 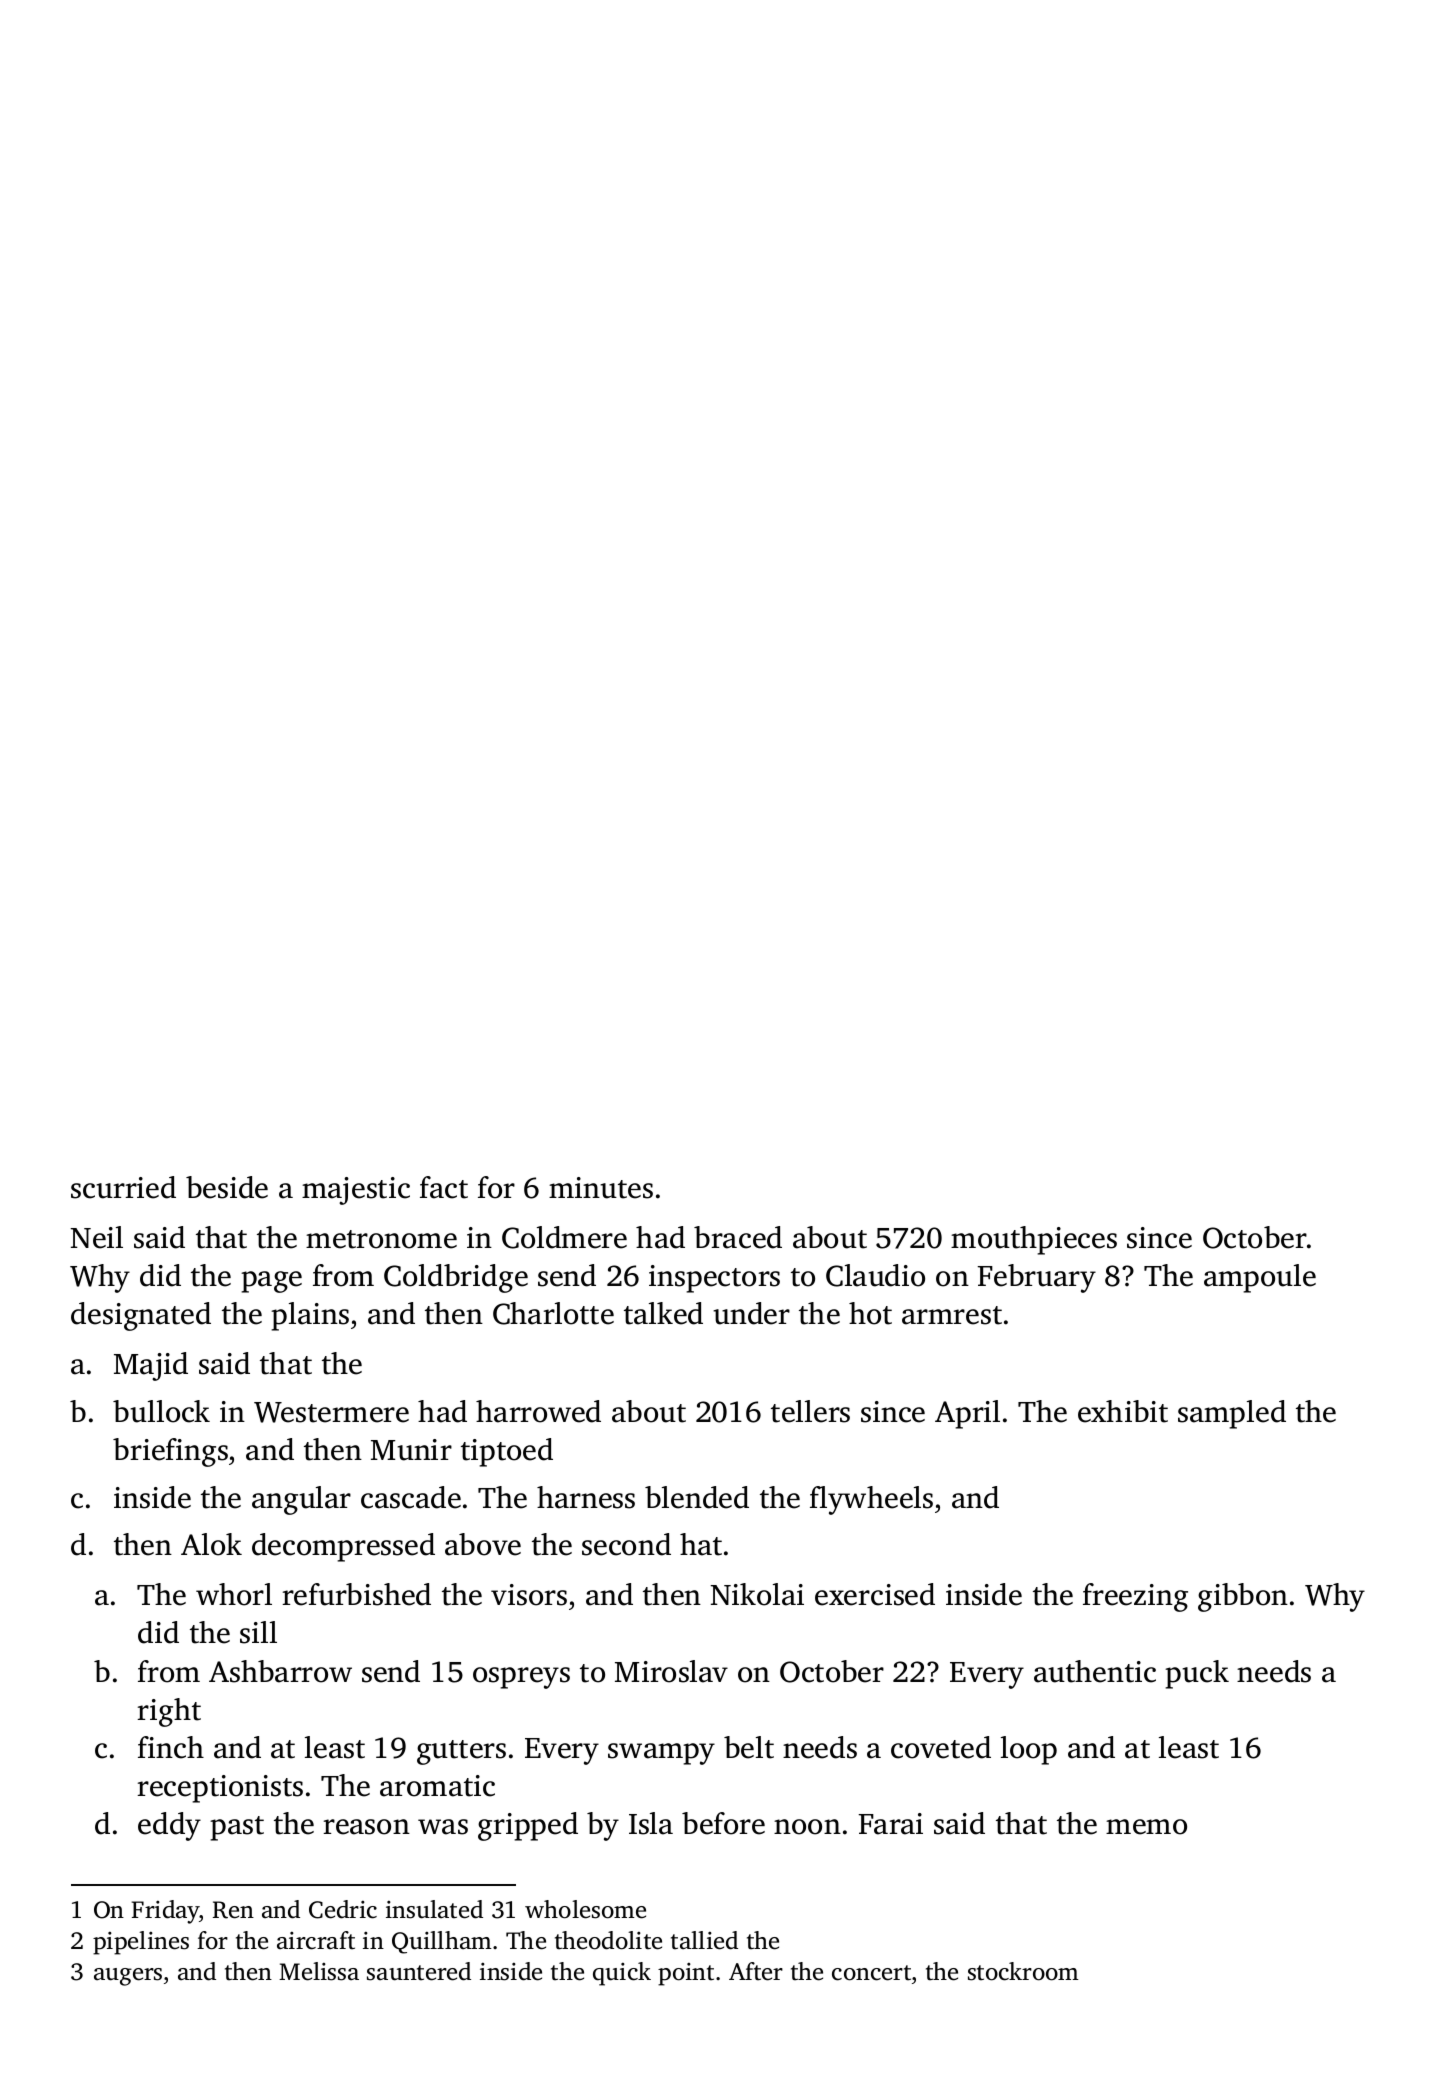 What do you see at coordinates (601, 1188) in the document?
I see `minutes` at bounding box center [601, 1188].
